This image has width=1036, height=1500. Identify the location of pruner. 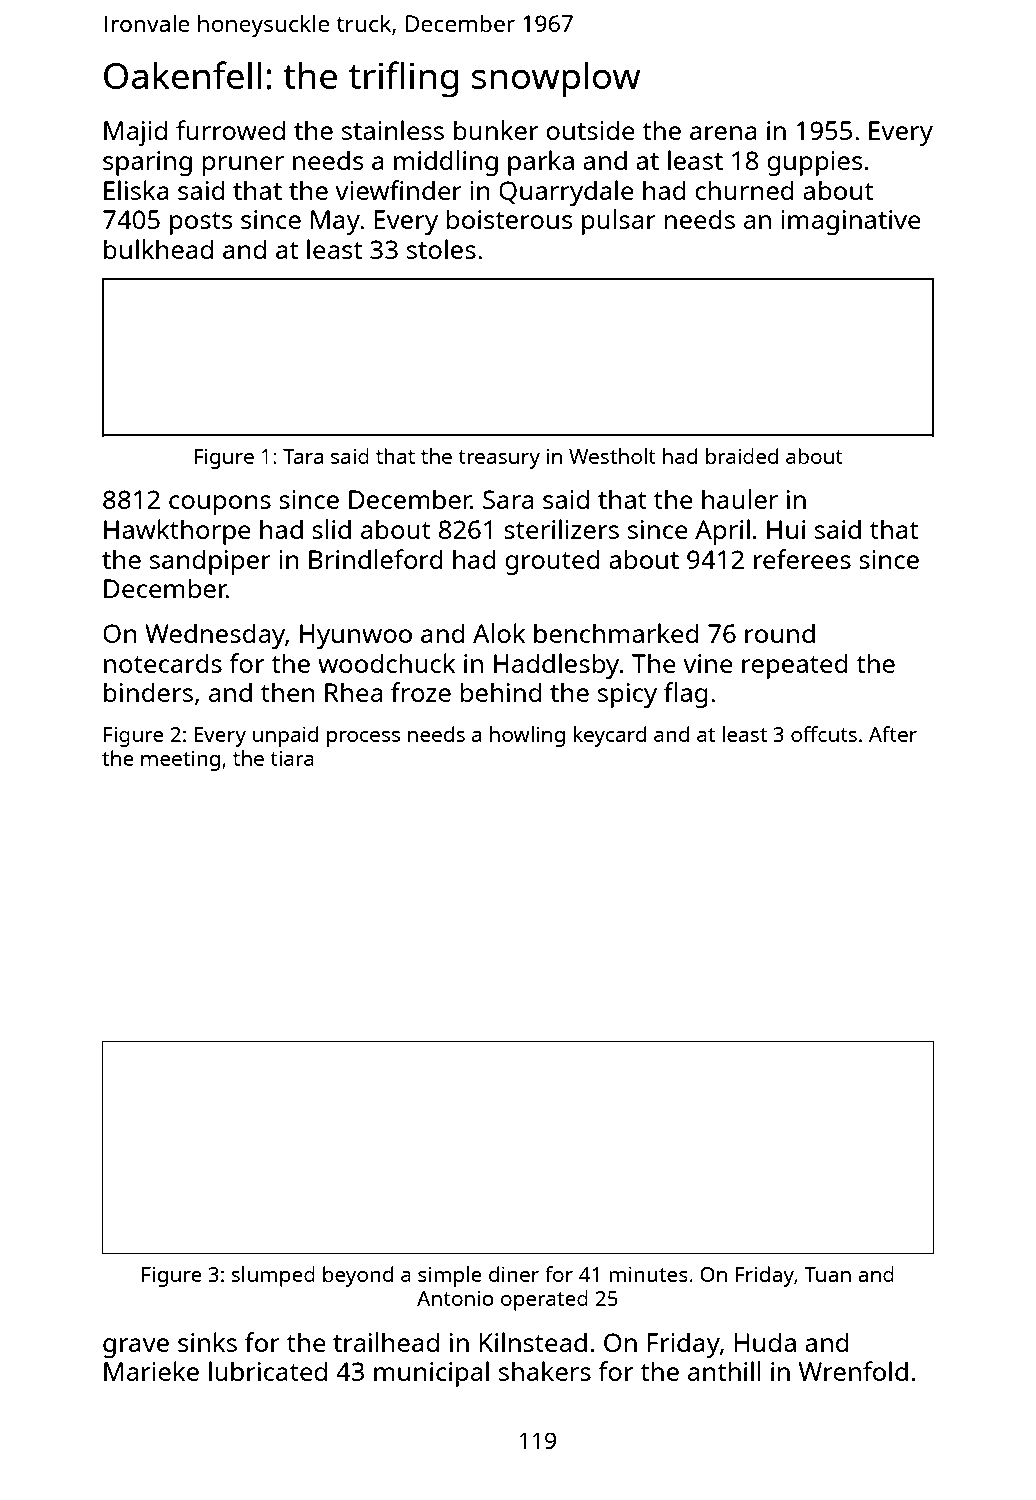
(243, 166).
